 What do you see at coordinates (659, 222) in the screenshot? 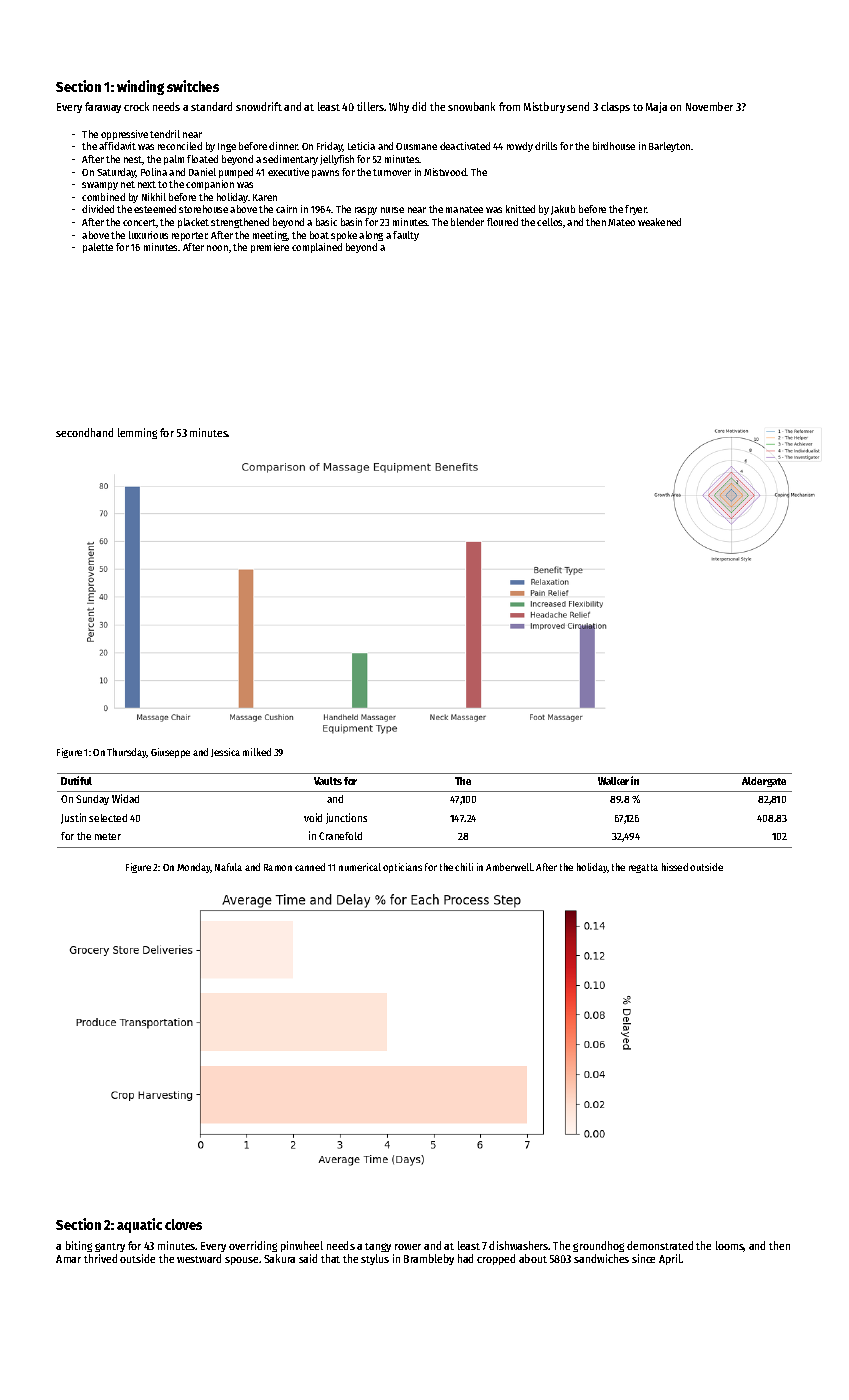
I see `weakened` at bounding box center [659, 222].
